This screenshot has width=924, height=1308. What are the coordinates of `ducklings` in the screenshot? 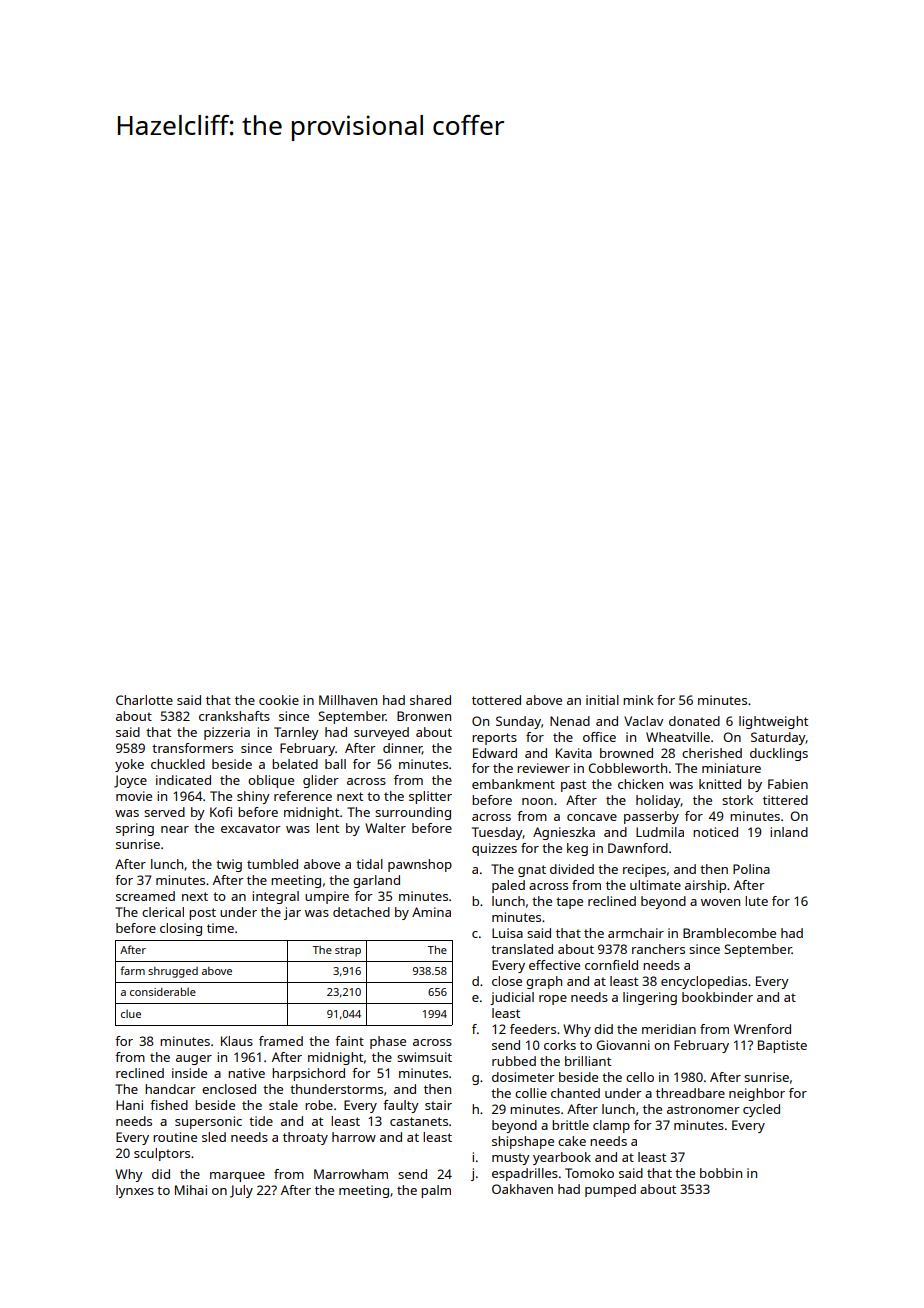 It's located at (779, 754).
